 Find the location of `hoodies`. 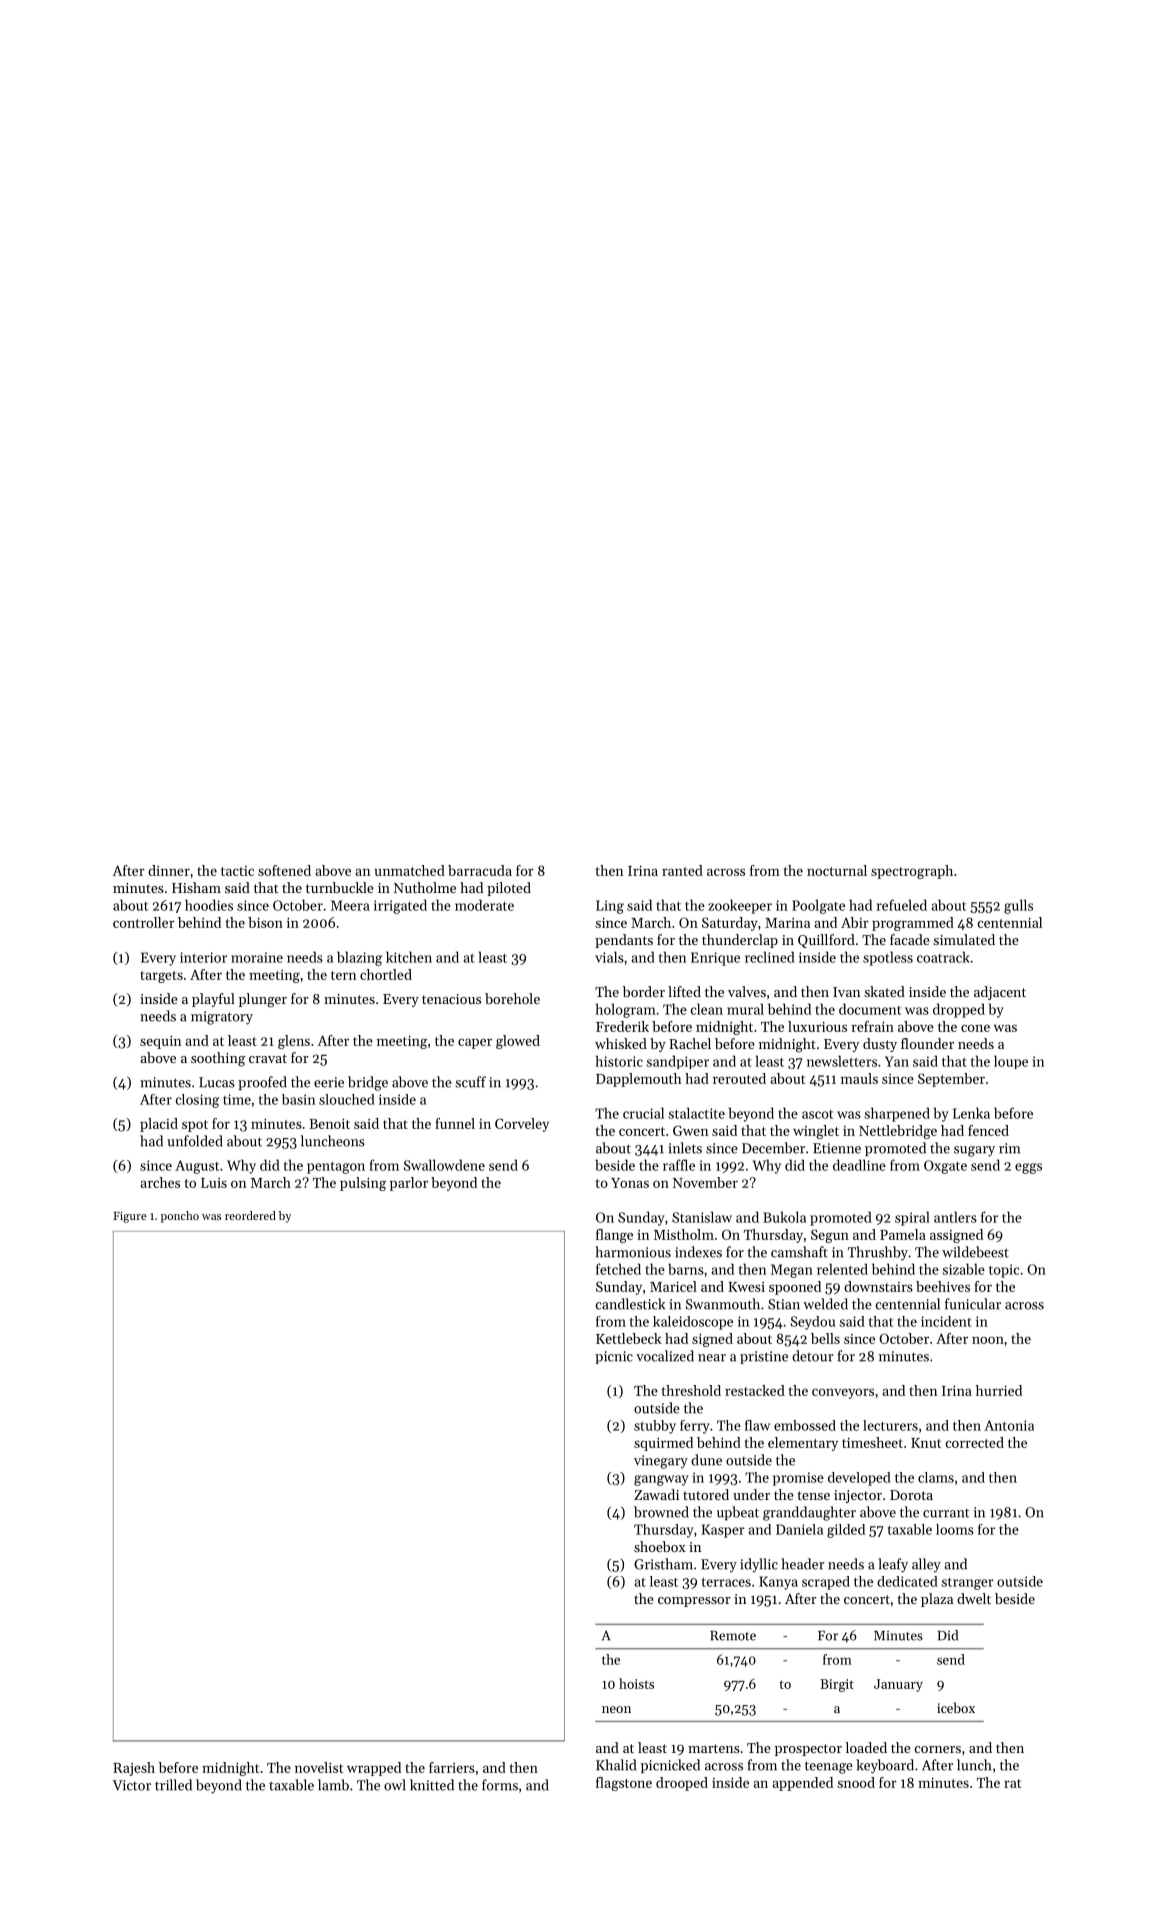

hoodies is located at coordinates (209, 905).
